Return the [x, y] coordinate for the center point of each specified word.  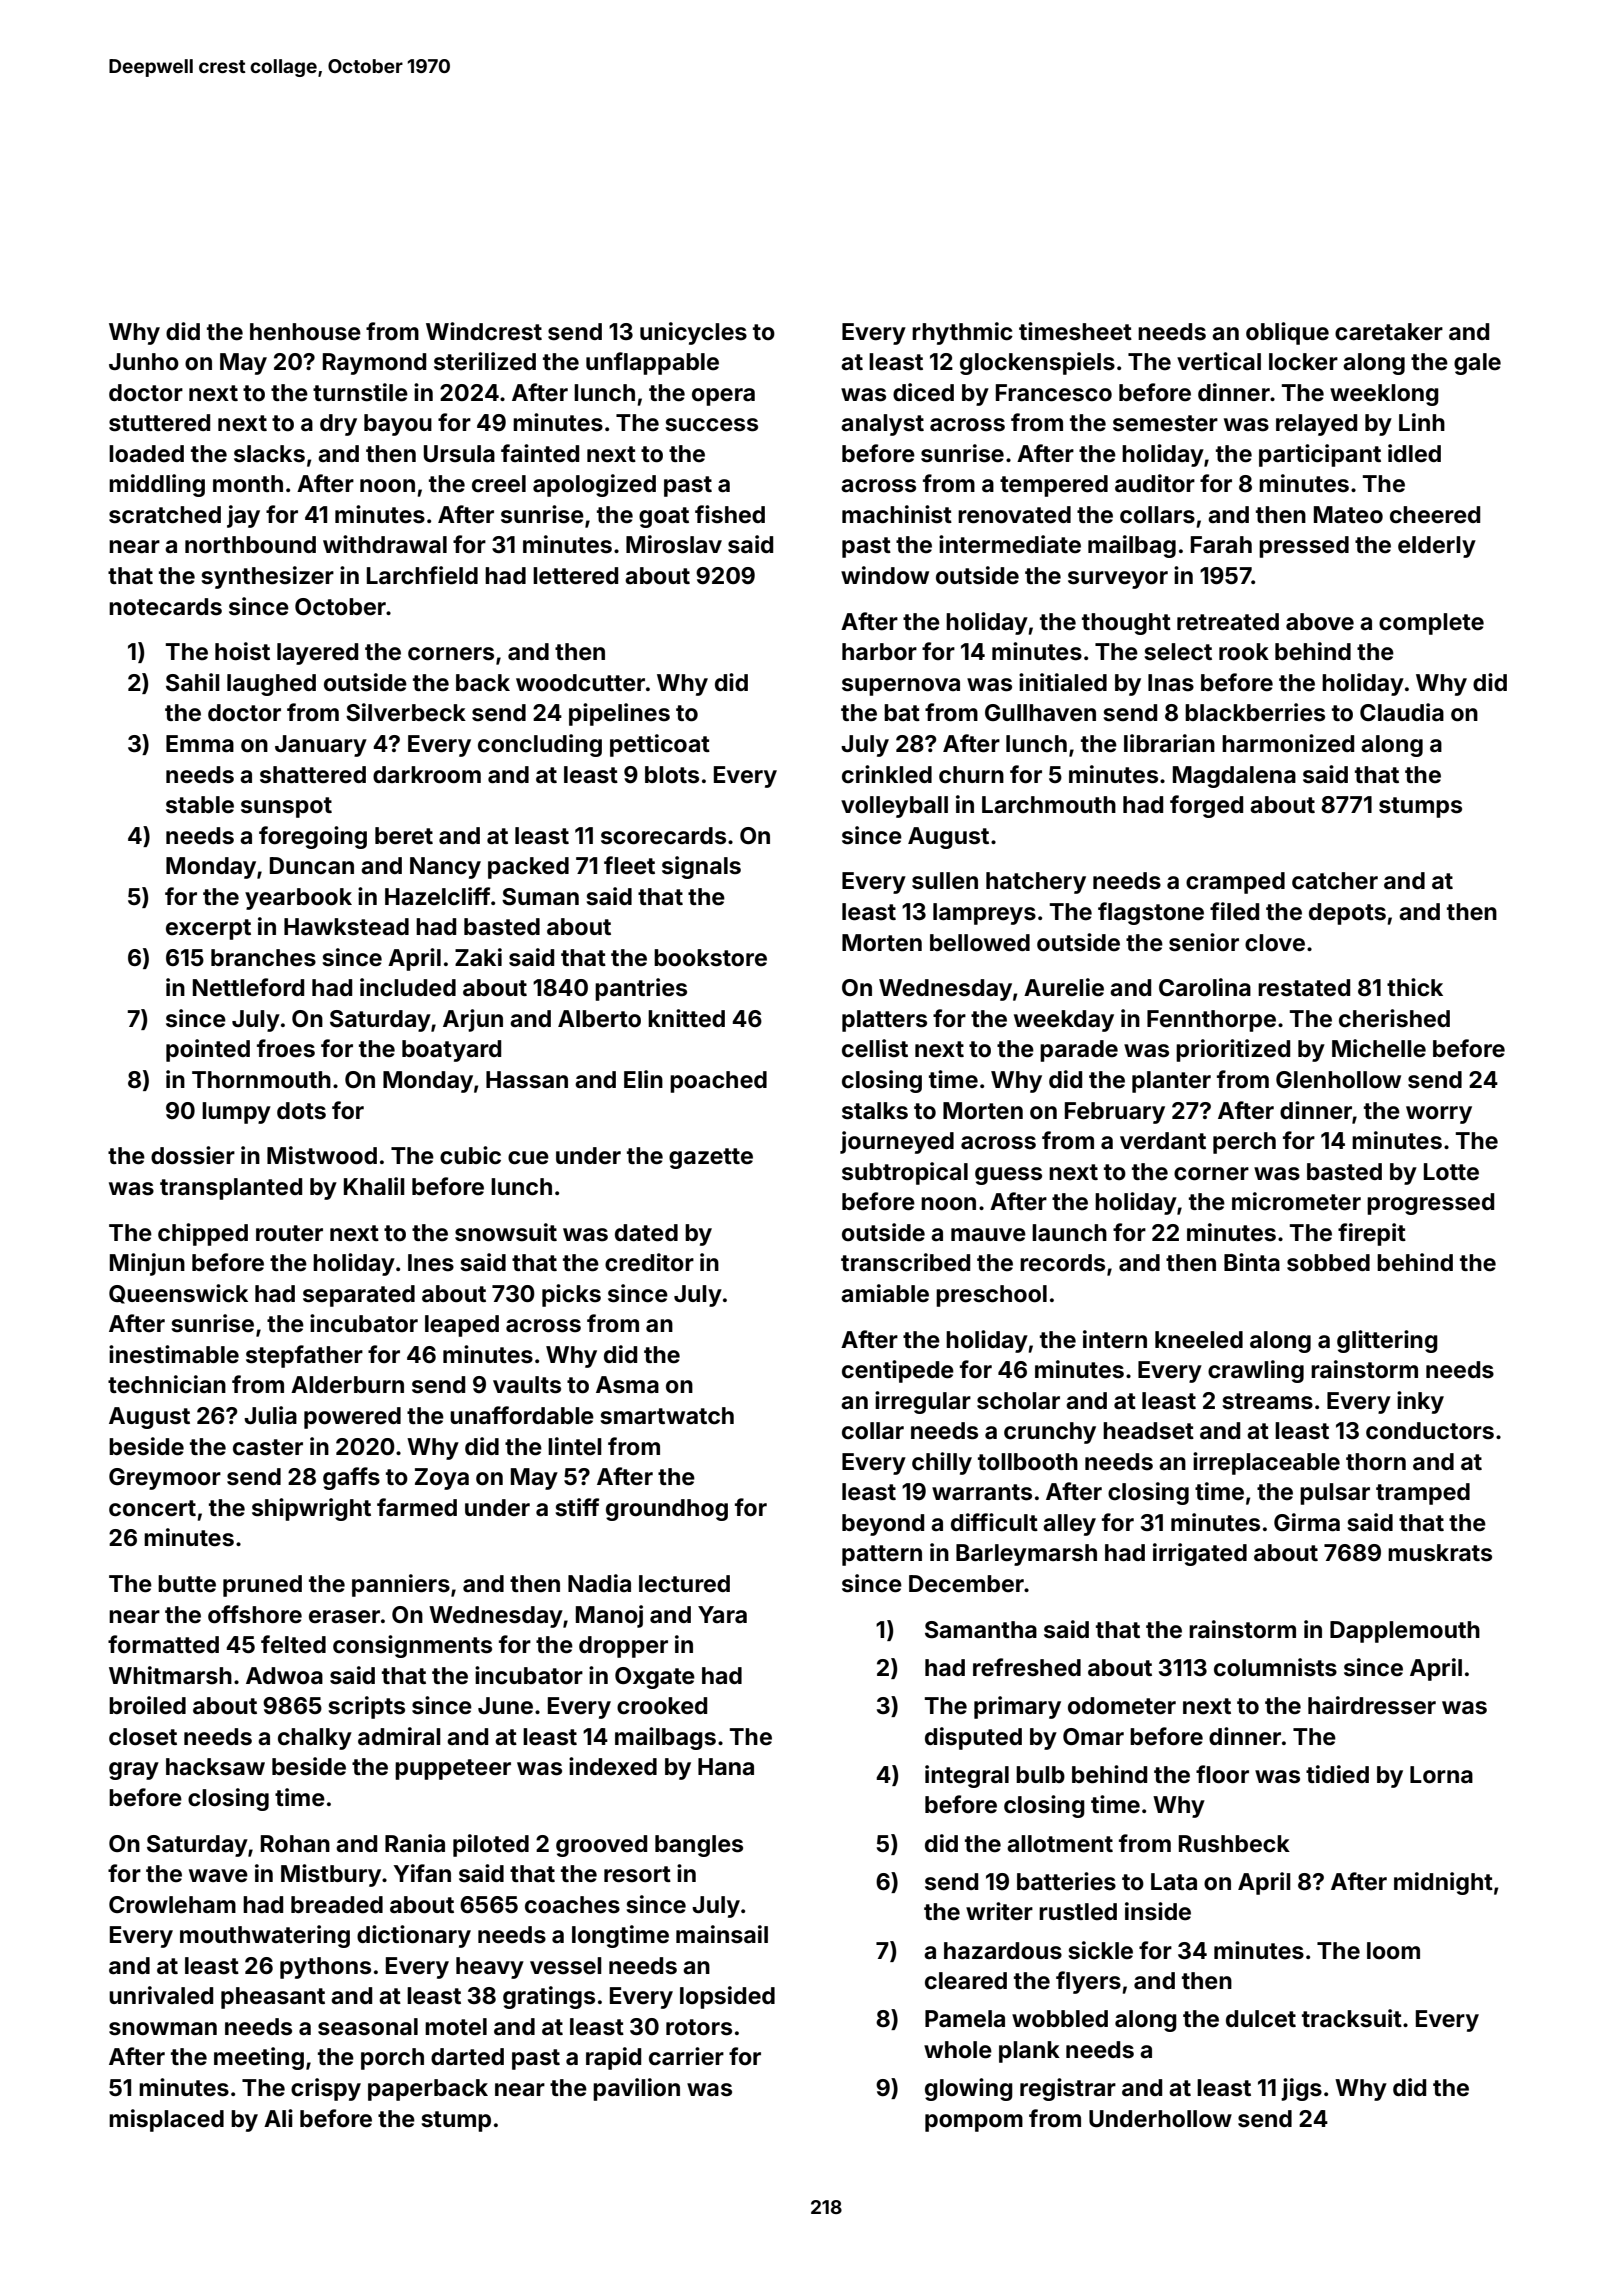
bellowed [980, 943]
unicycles [693, 333]
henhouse [305, 332]
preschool [991, 1296]
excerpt [208, 929]
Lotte [1451, 1172]
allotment [1060, 1844]
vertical [1219, 361]
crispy [326, 2089]
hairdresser [1372, 1705]
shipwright [311, 1509]
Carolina [1205, 987]
